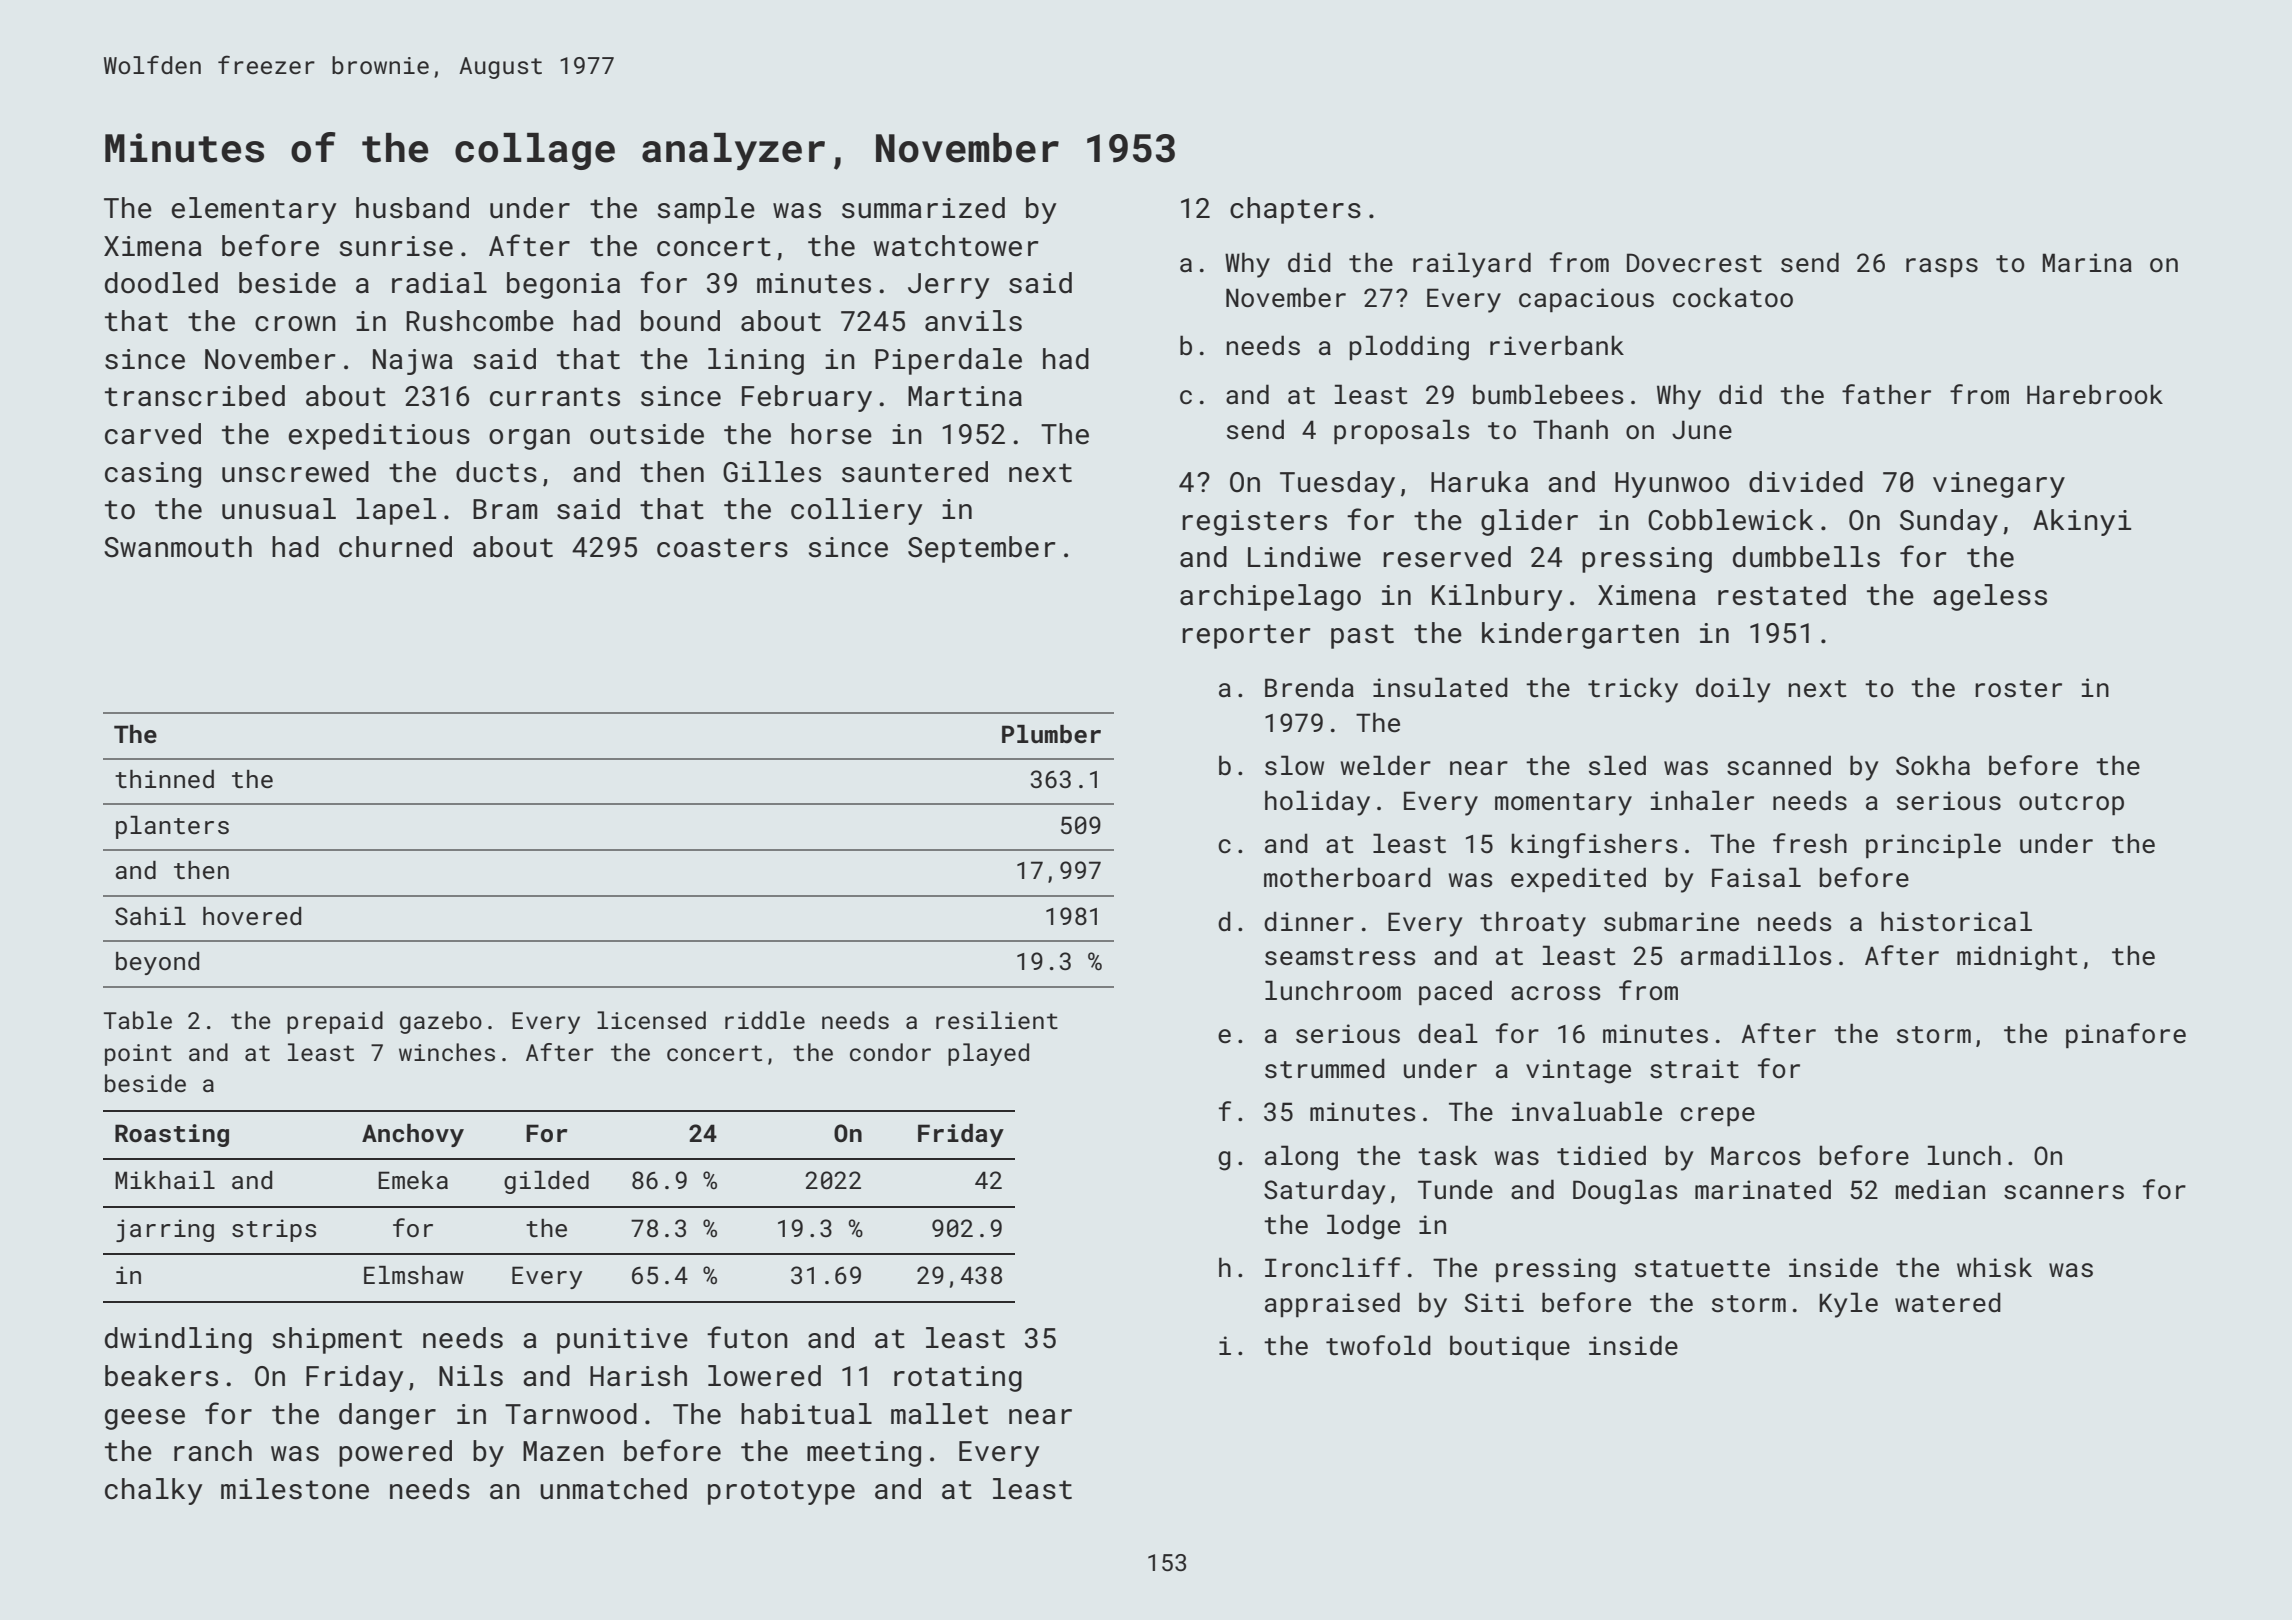  Describe the element at coordinates (997, 1020) in the document. I see `resilient` at that location.
